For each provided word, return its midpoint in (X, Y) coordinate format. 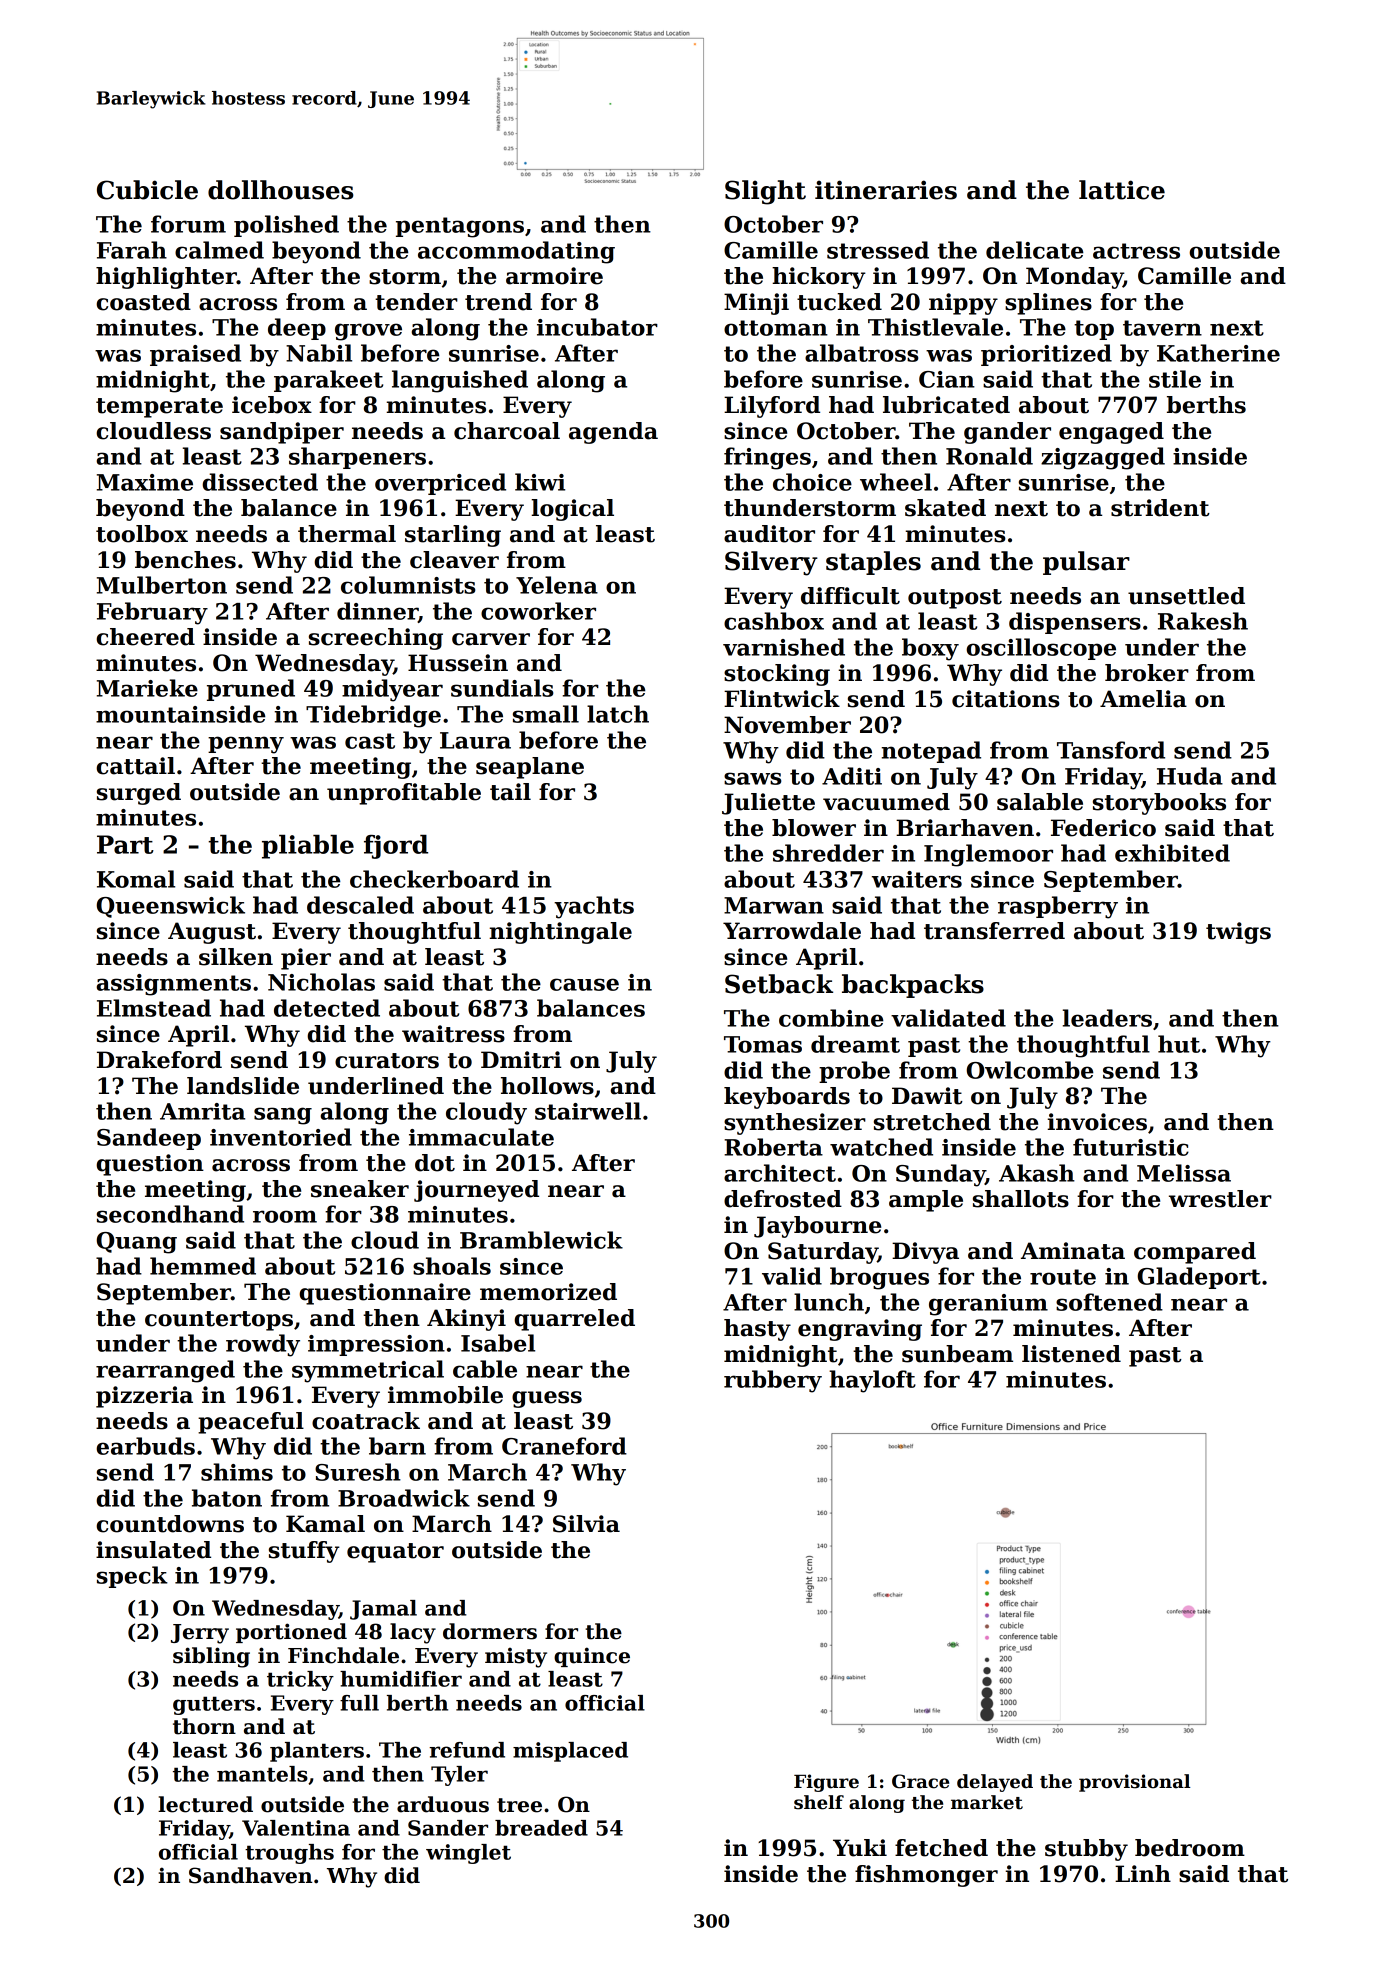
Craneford (564, 1446)
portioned (291, 1633)
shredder (828, 853)
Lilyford (772, 407)
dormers (490, 1631)
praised (195, 355)
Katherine (1218, 353)
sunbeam (957, 1354)
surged (139, 794)
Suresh (358, 1472)
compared (1195, 1253)
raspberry (1058, 907)
